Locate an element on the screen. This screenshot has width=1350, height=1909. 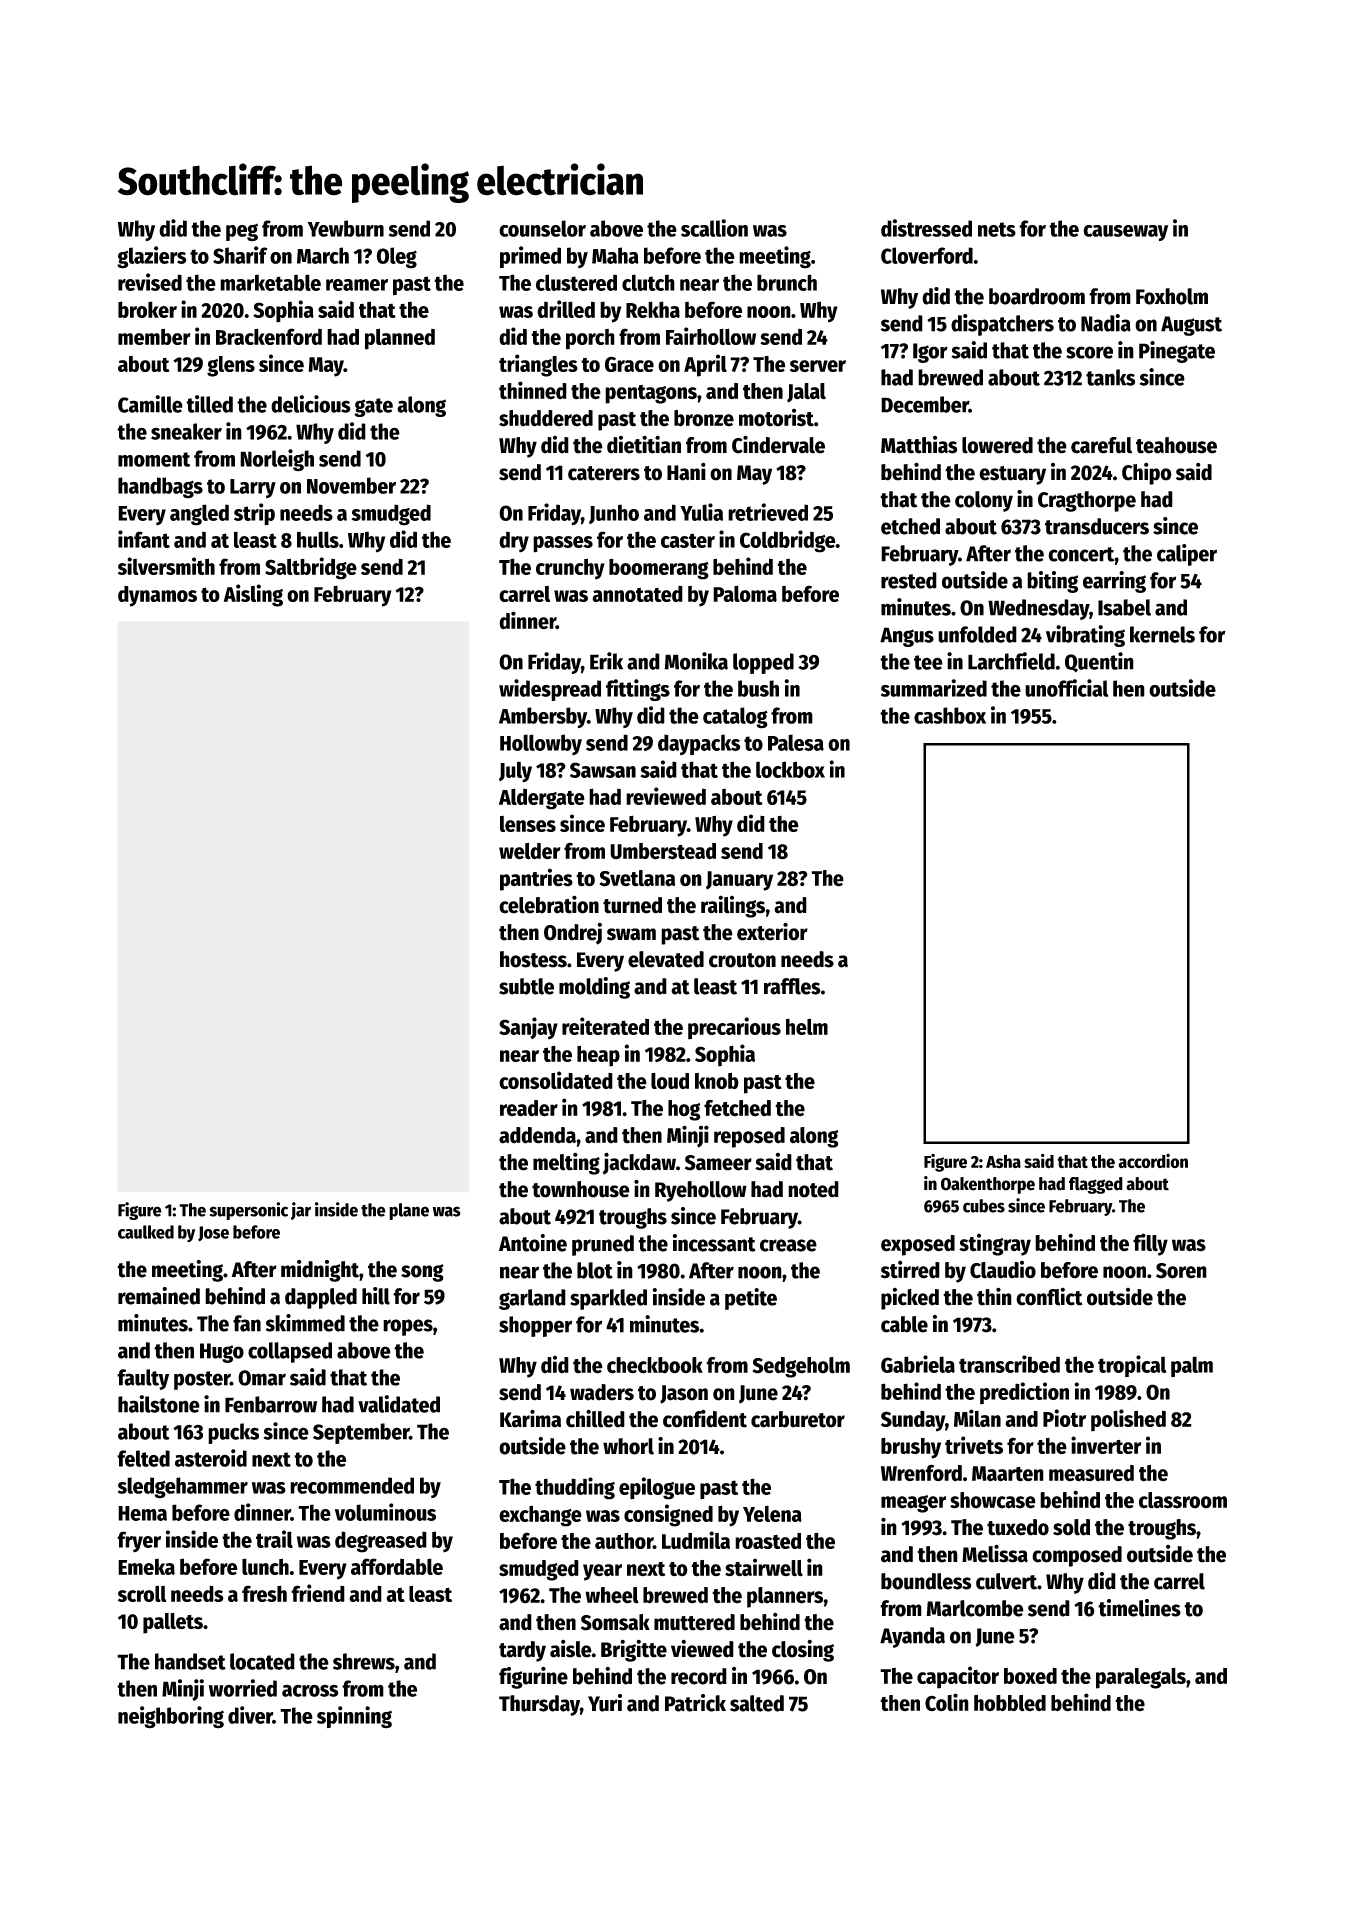
dynamos is located at coordinates (157, 596).
